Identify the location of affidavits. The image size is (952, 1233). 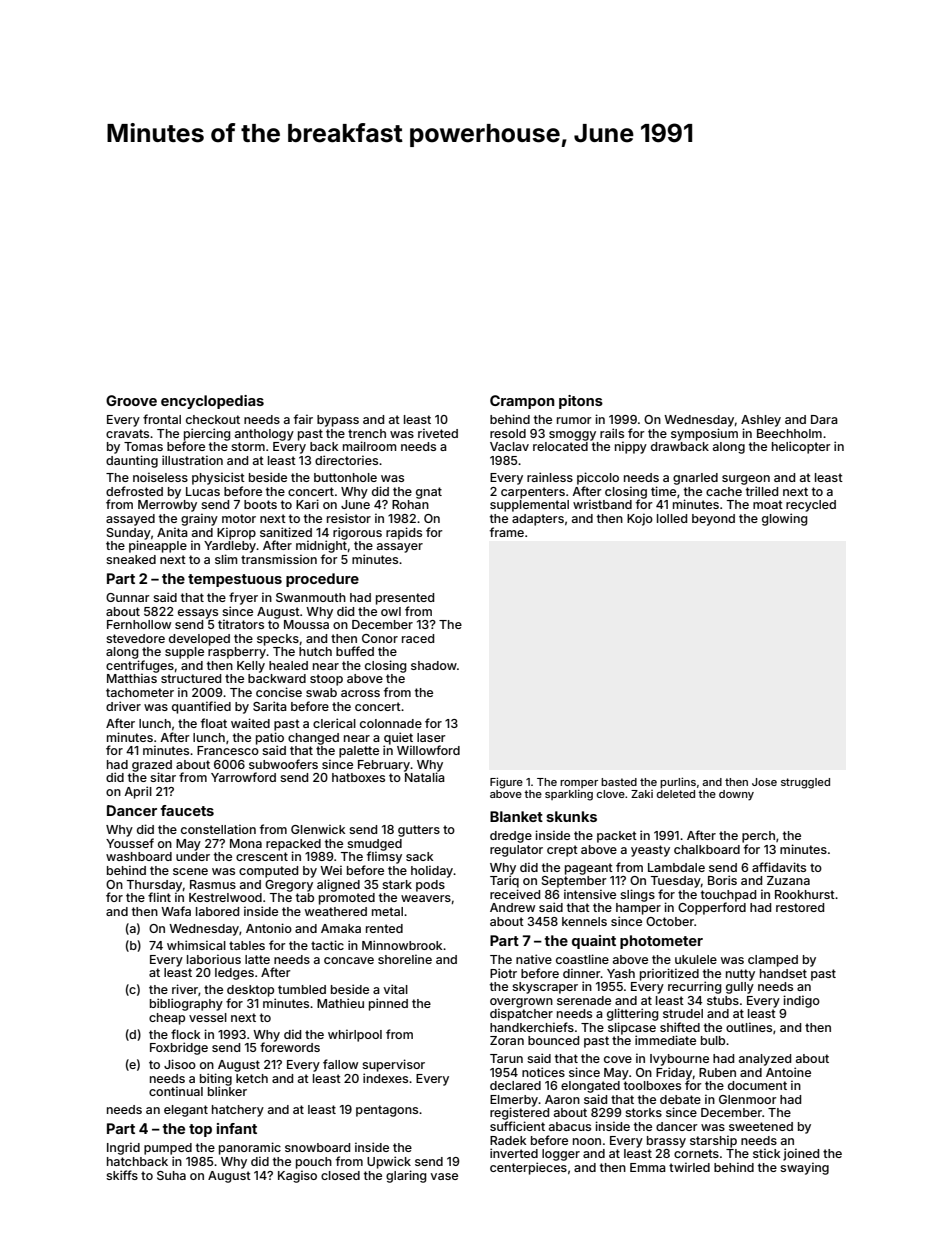
(779, 867).
